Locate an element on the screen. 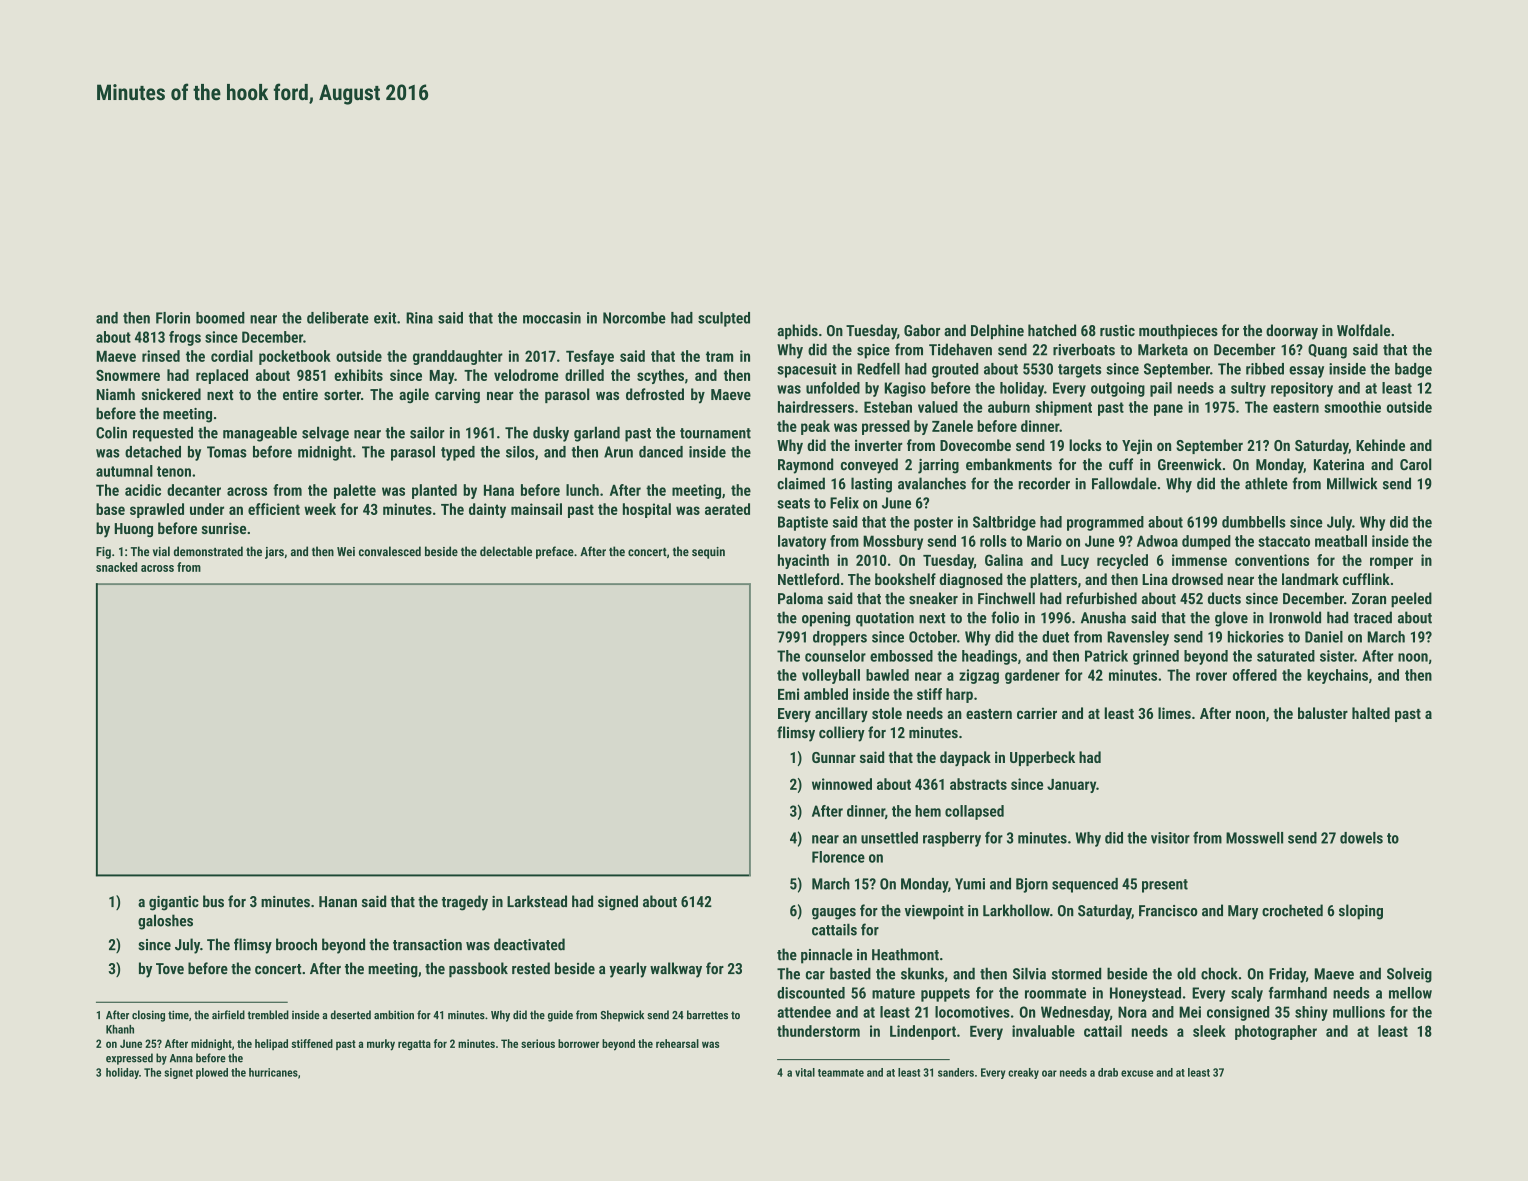  targets is located at coordinates (1079, 371).
